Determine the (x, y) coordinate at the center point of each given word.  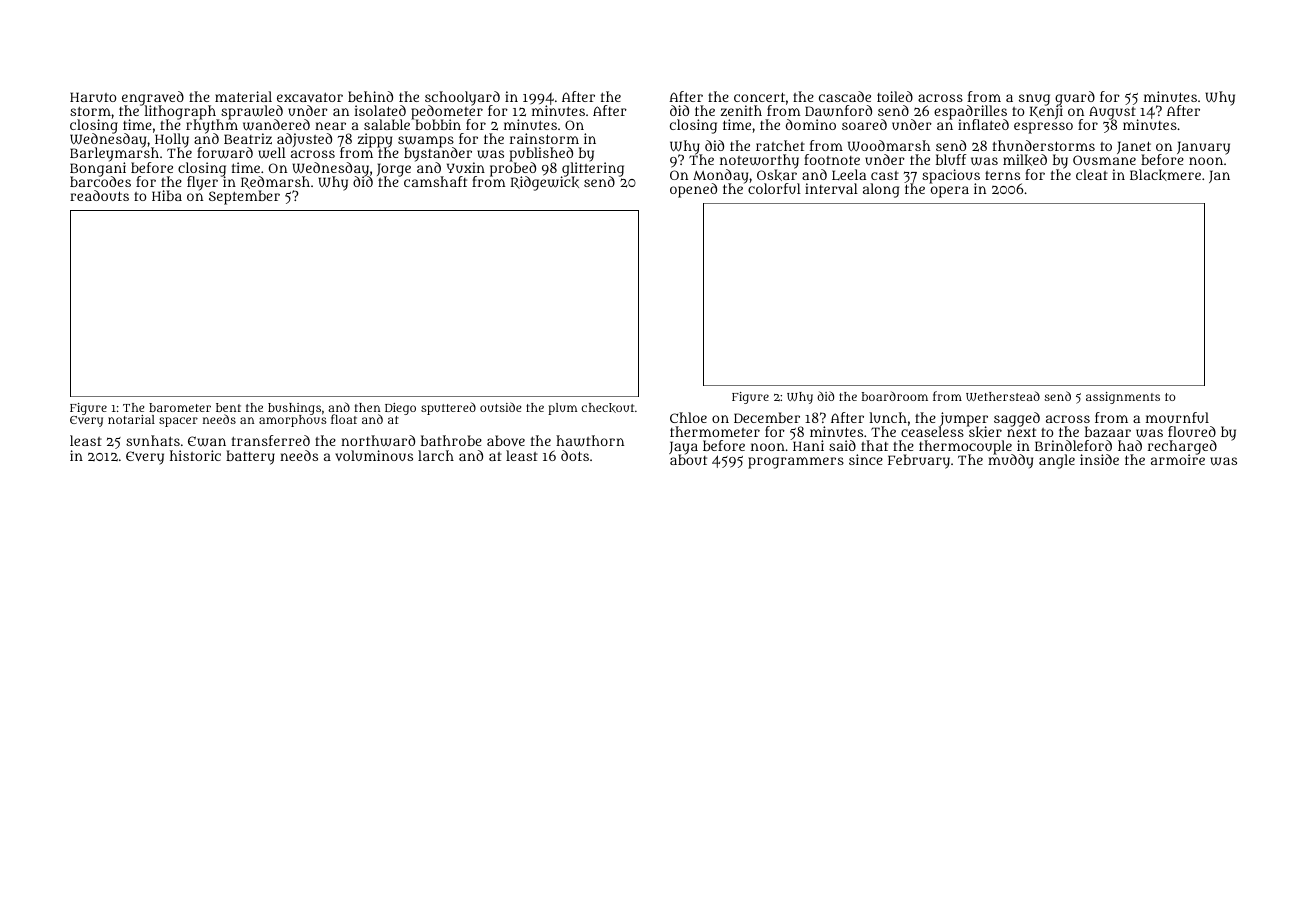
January (1203, 148)
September (244, 197)
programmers (796, 463)
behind (370, 96)
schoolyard (462, 98)
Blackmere (1165, 175)
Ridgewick (545, 183)
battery (250, 457)
